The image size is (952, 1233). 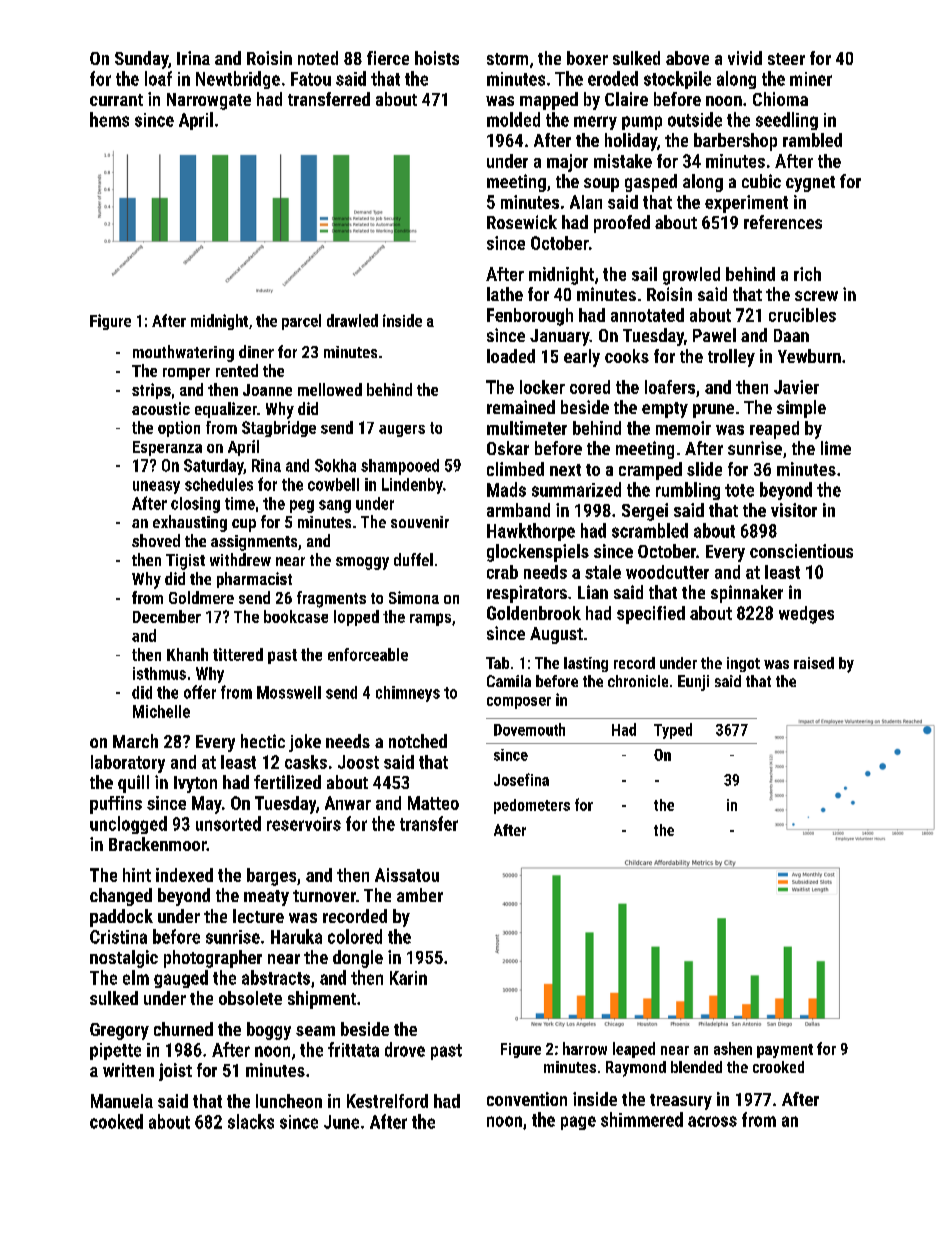 I want to click on Kestrelford, so click(x=387, y=1101).
